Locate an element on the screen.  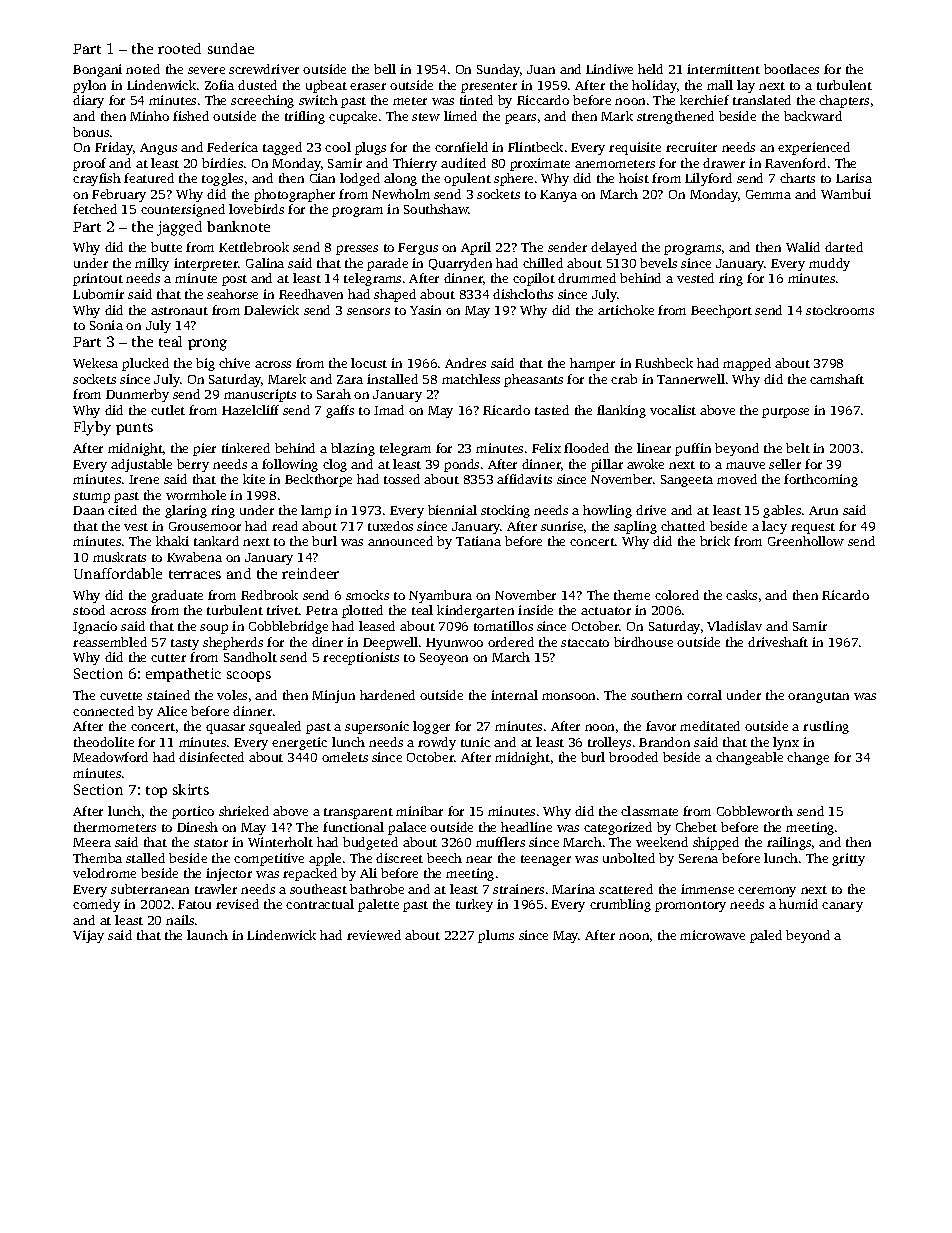
astronaut is located at coordinates (179, 311).
